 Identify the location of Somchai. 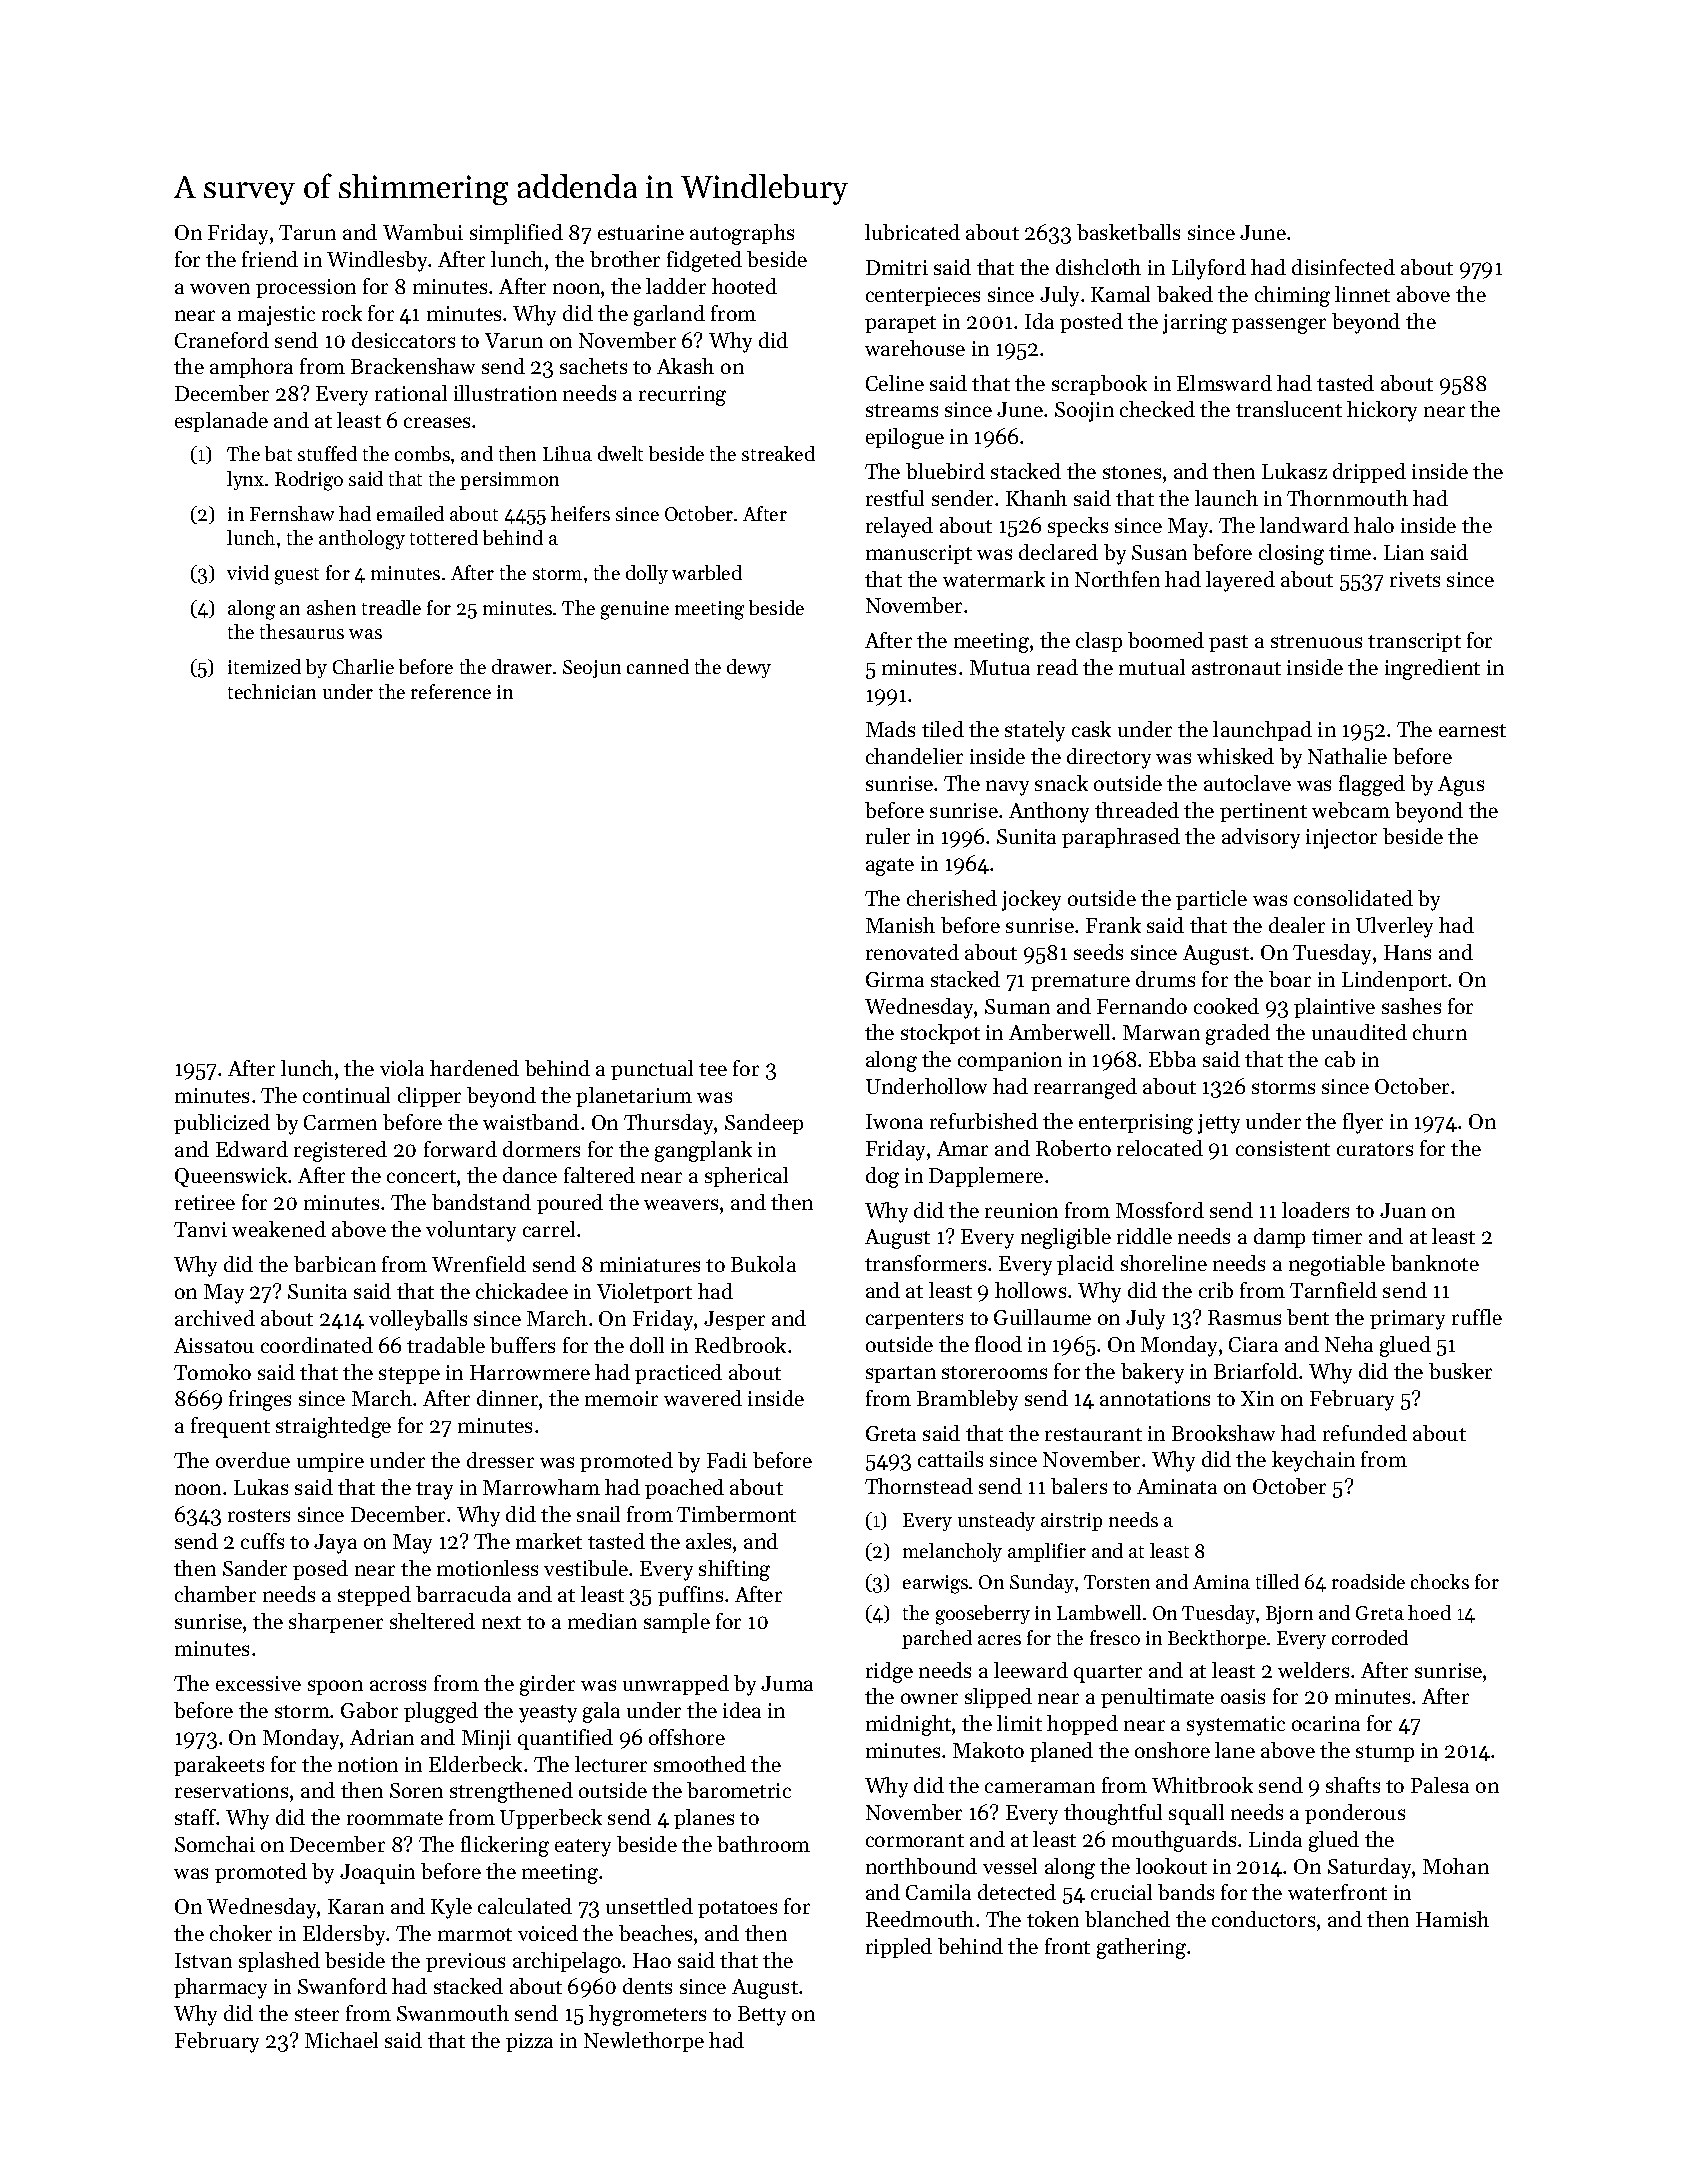
(215, 1844).
